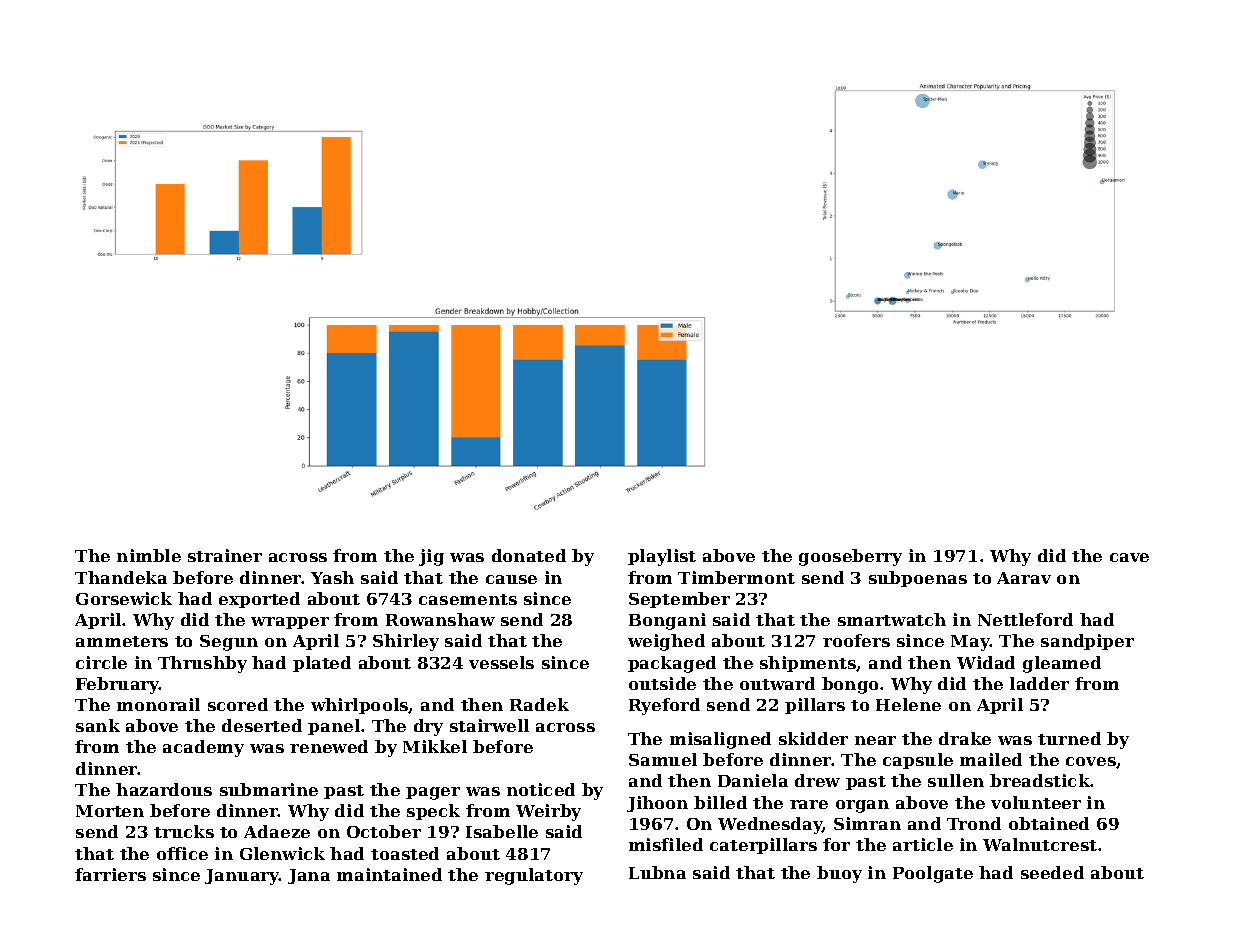  I want to click on obtained, so click(1049, 823).
